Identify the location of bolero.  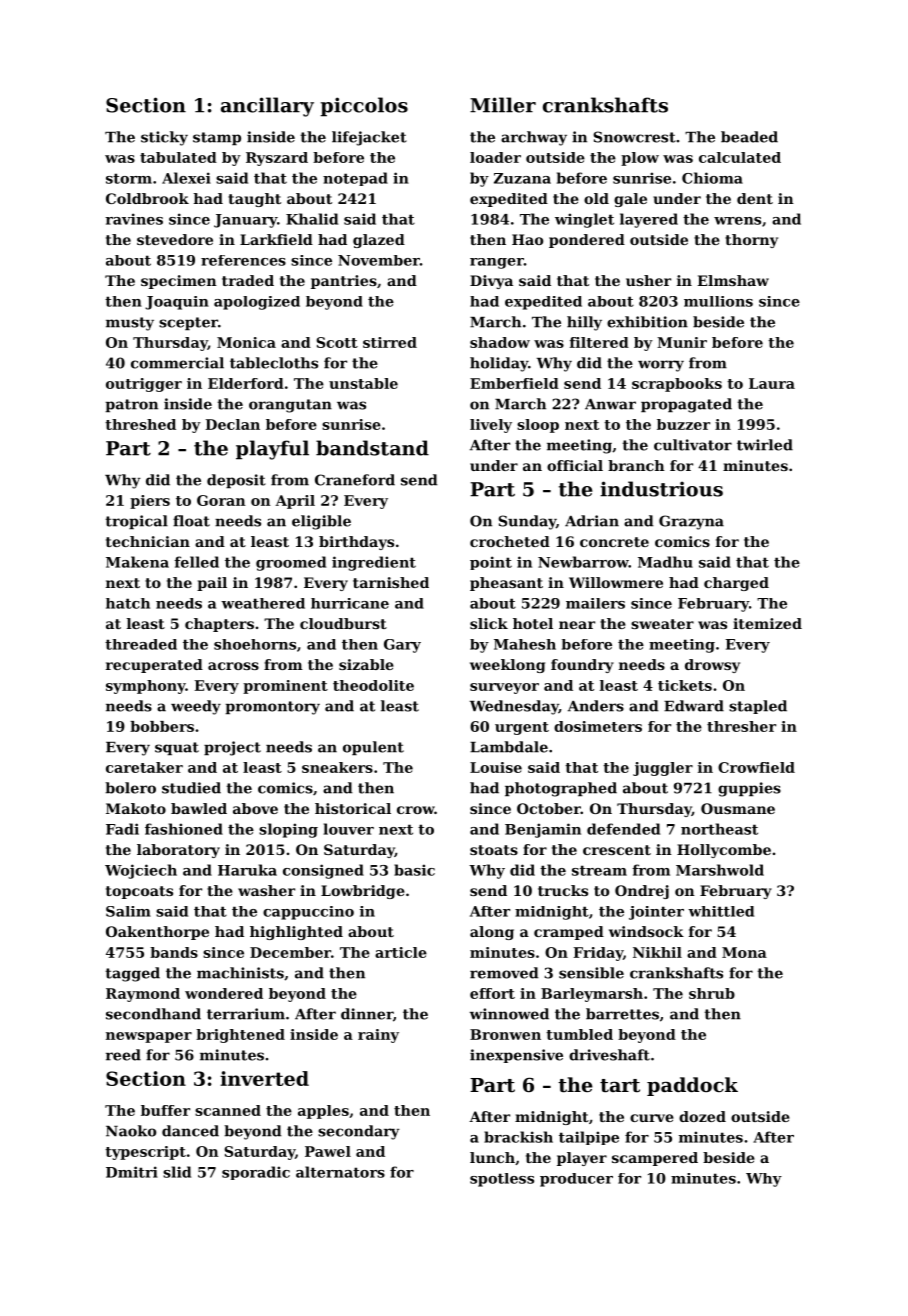
(130, 788).
